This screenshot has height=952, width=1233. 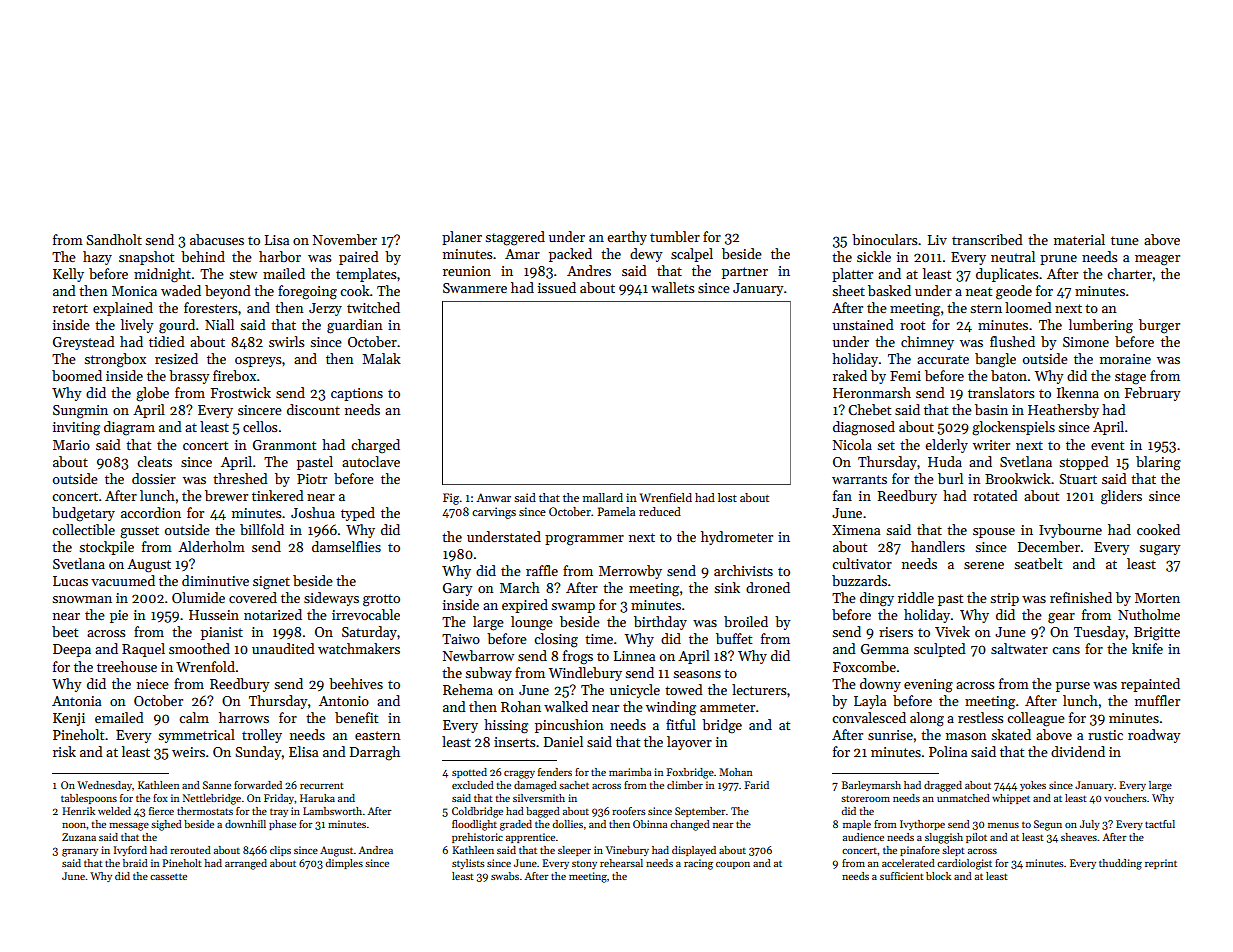 I want to click on risers, so click(x=896, y=632).
